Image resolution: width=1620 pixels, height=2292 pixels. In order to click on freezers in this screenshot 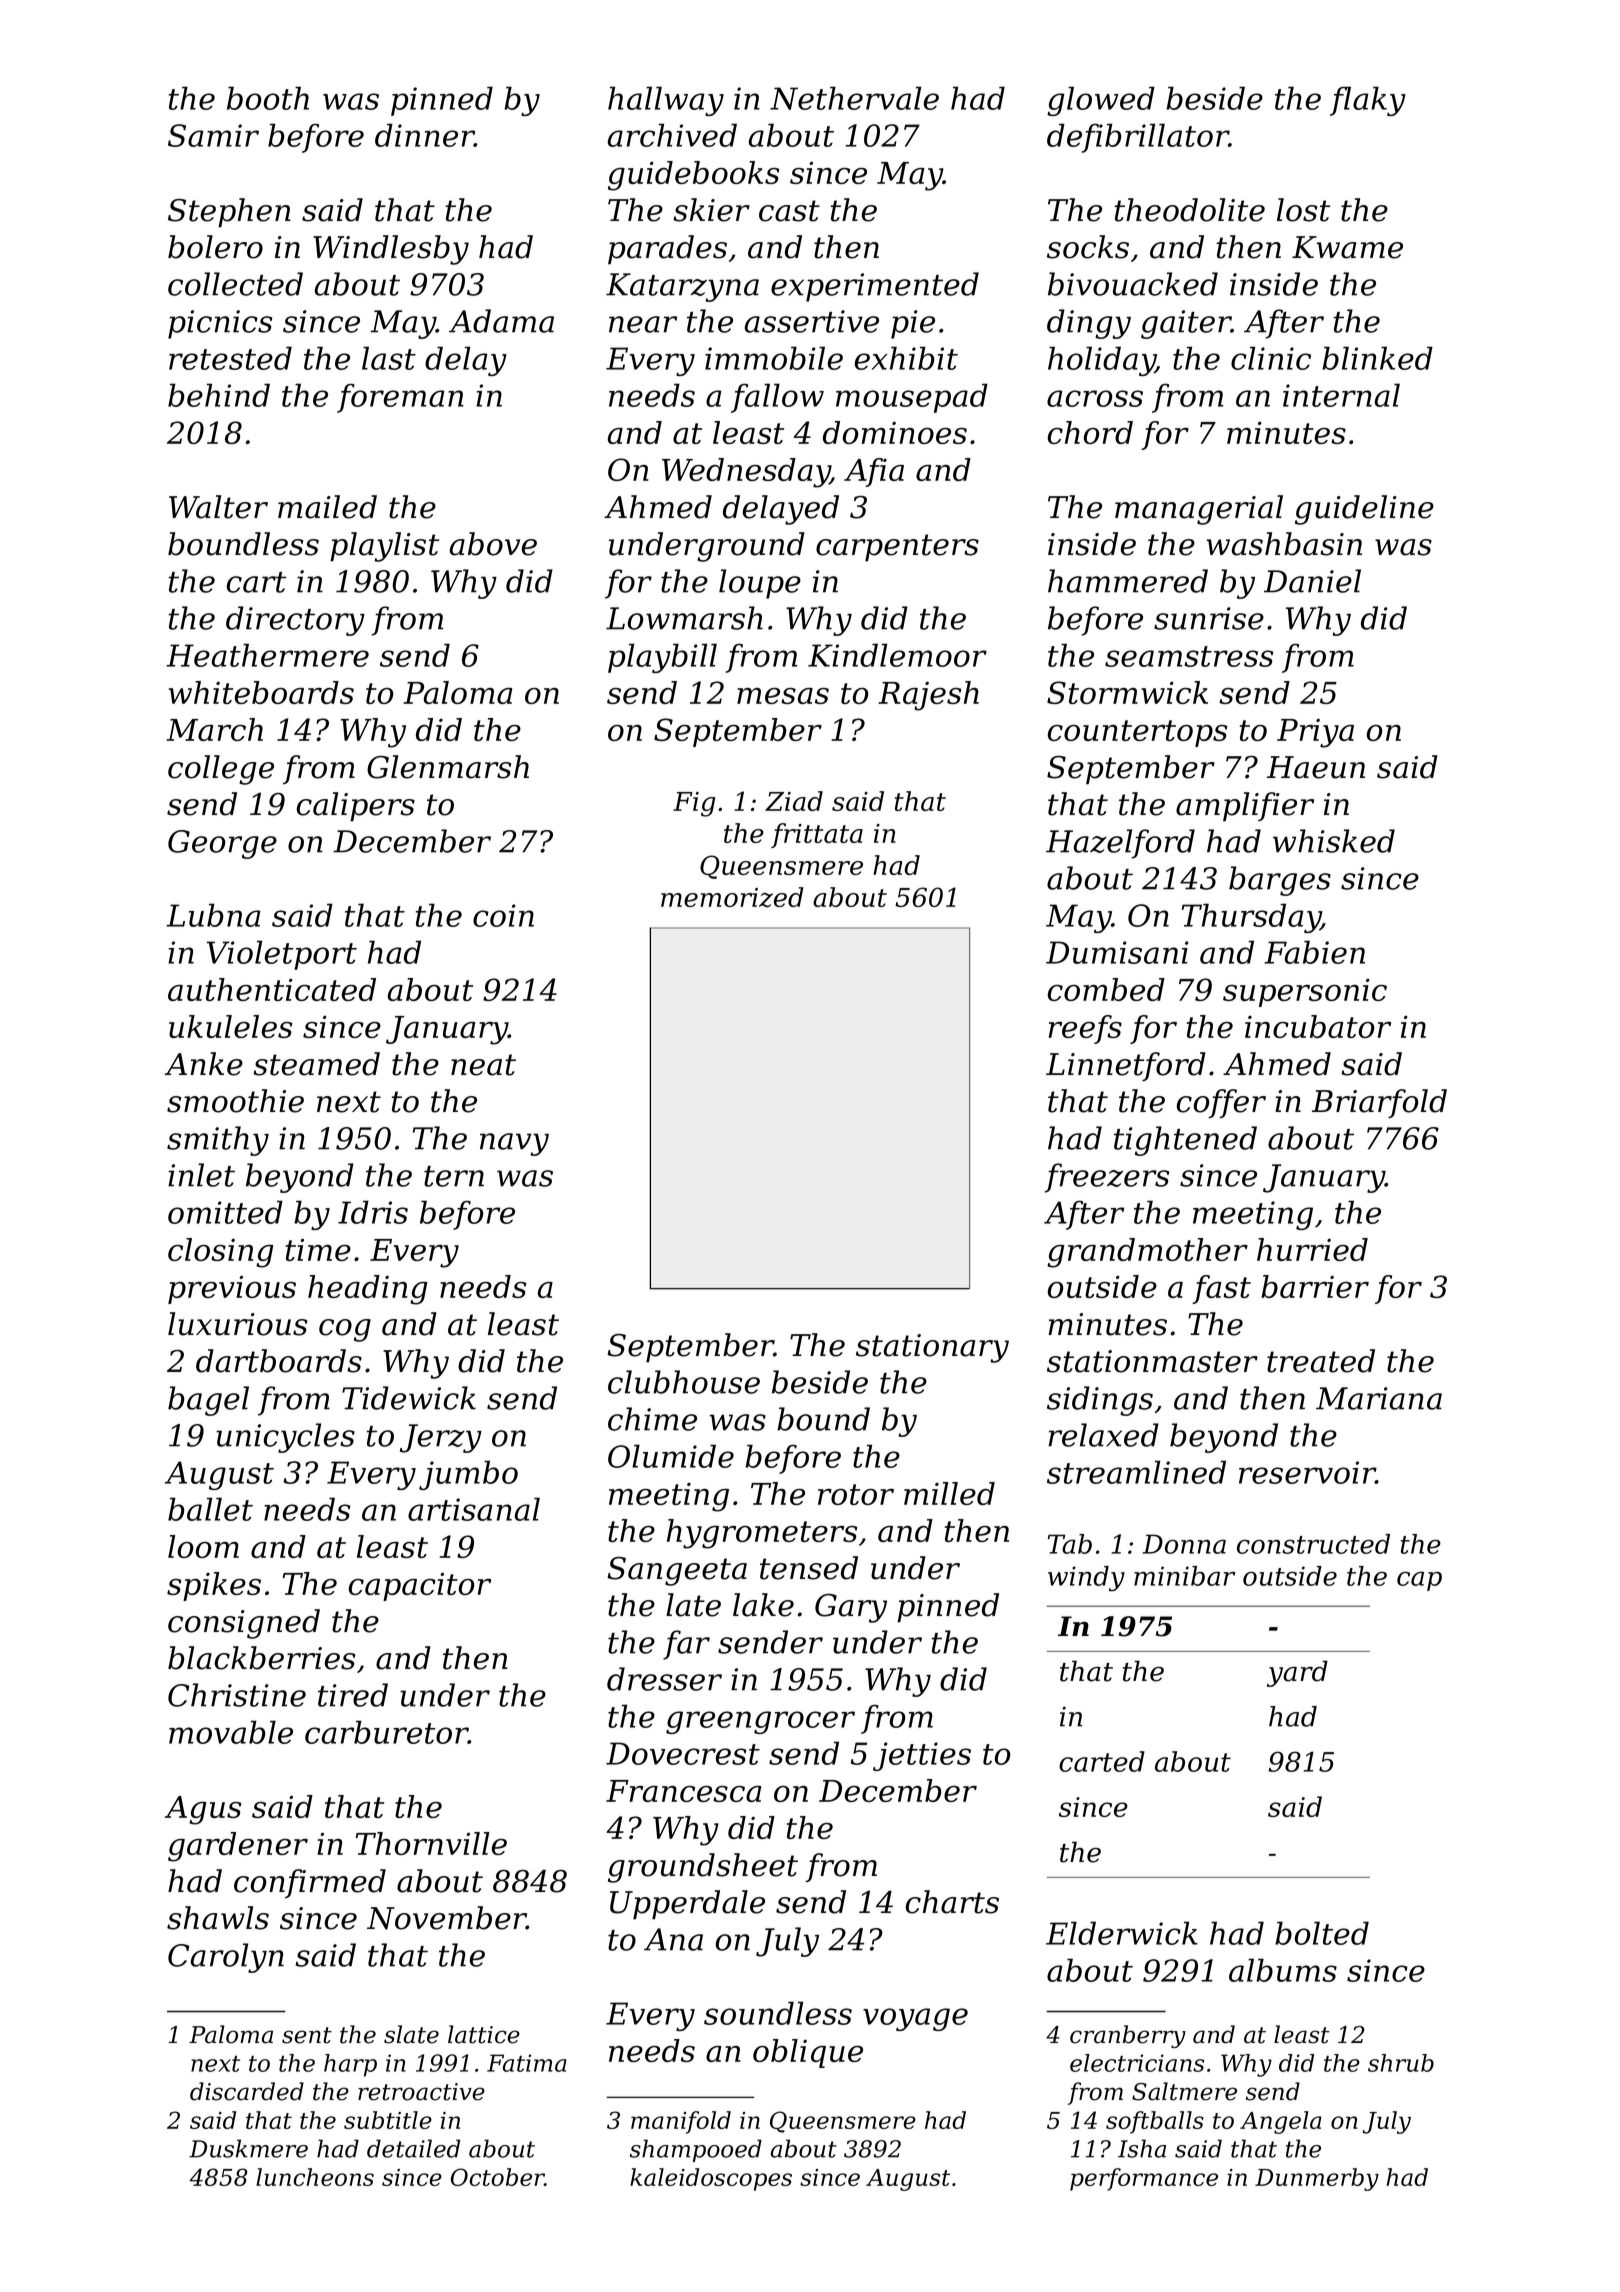, I will do `click(1107, 1178)`.
